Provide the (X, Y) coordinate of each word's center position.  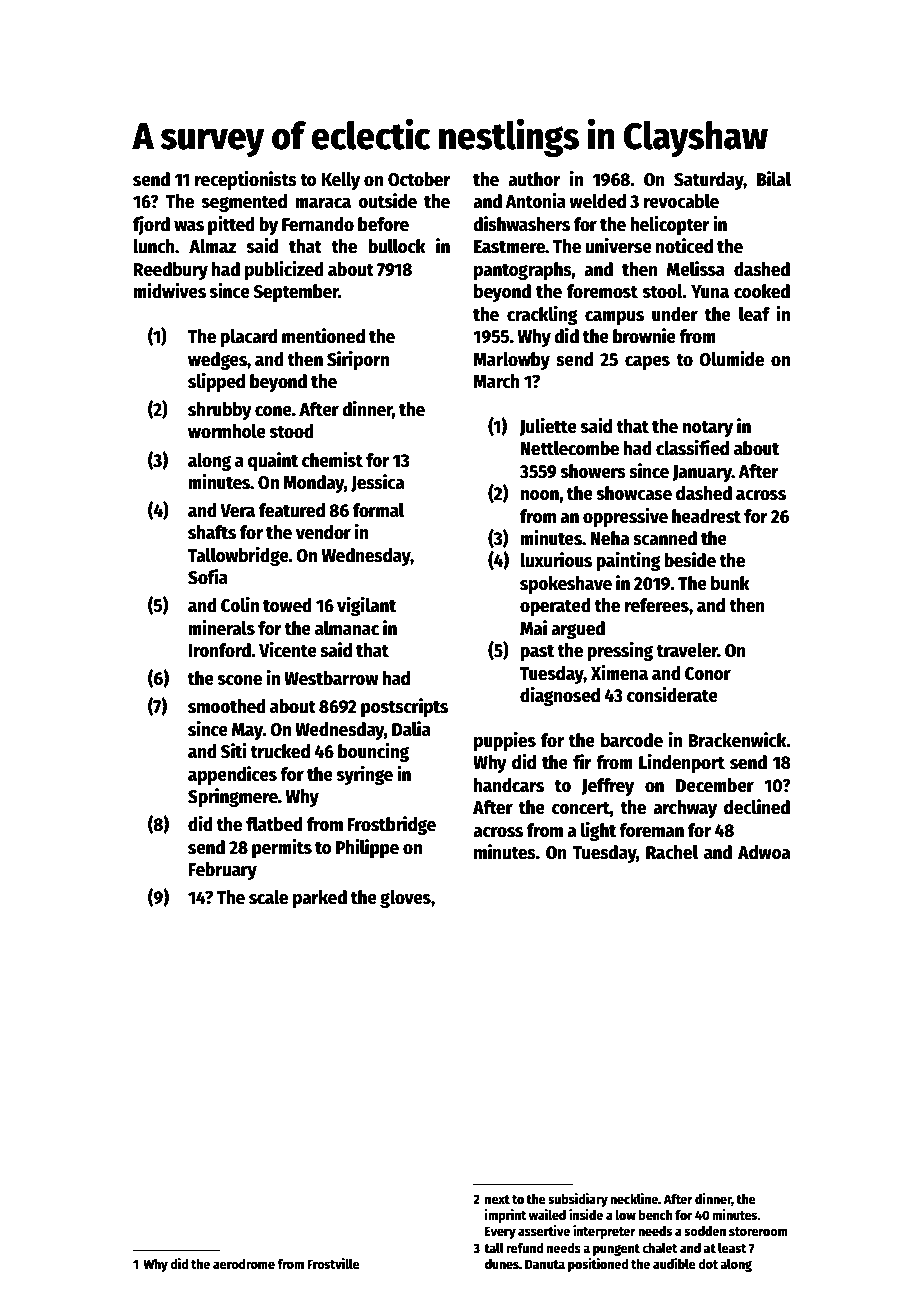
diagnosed (560, 696)
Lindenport (682, 763)
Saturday (709, 181)
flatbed (274, 824)
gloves (405, 899)
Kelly (340, 181)
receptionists (246, 180)
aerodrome (244, 1264)
